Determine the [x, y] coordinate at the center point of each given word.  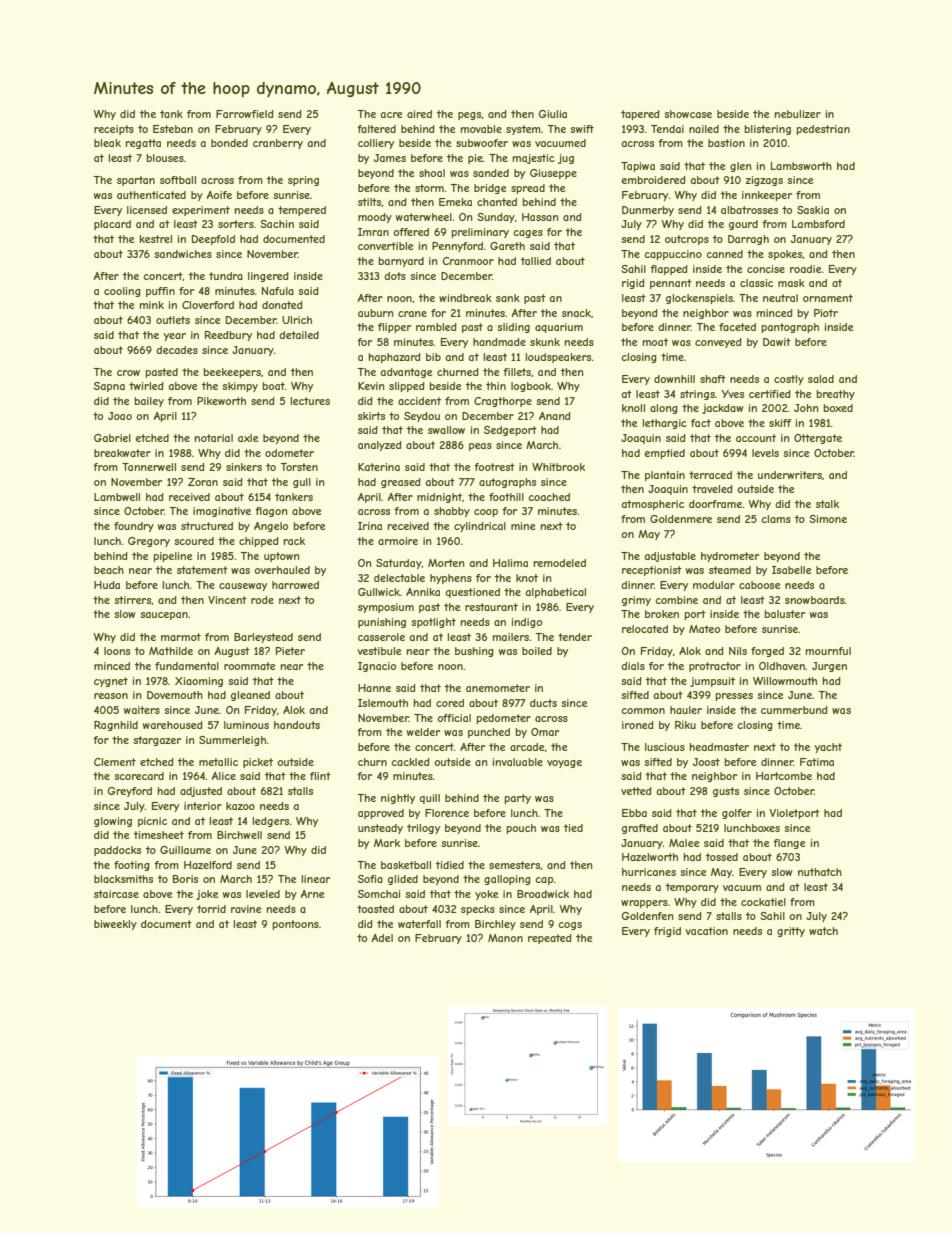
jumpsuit [712, 682]
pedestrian [823, 130]
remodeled [559, 563]
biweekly [115, 925]
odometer [289, 453]
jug [566, 159]
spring [303, 181]
